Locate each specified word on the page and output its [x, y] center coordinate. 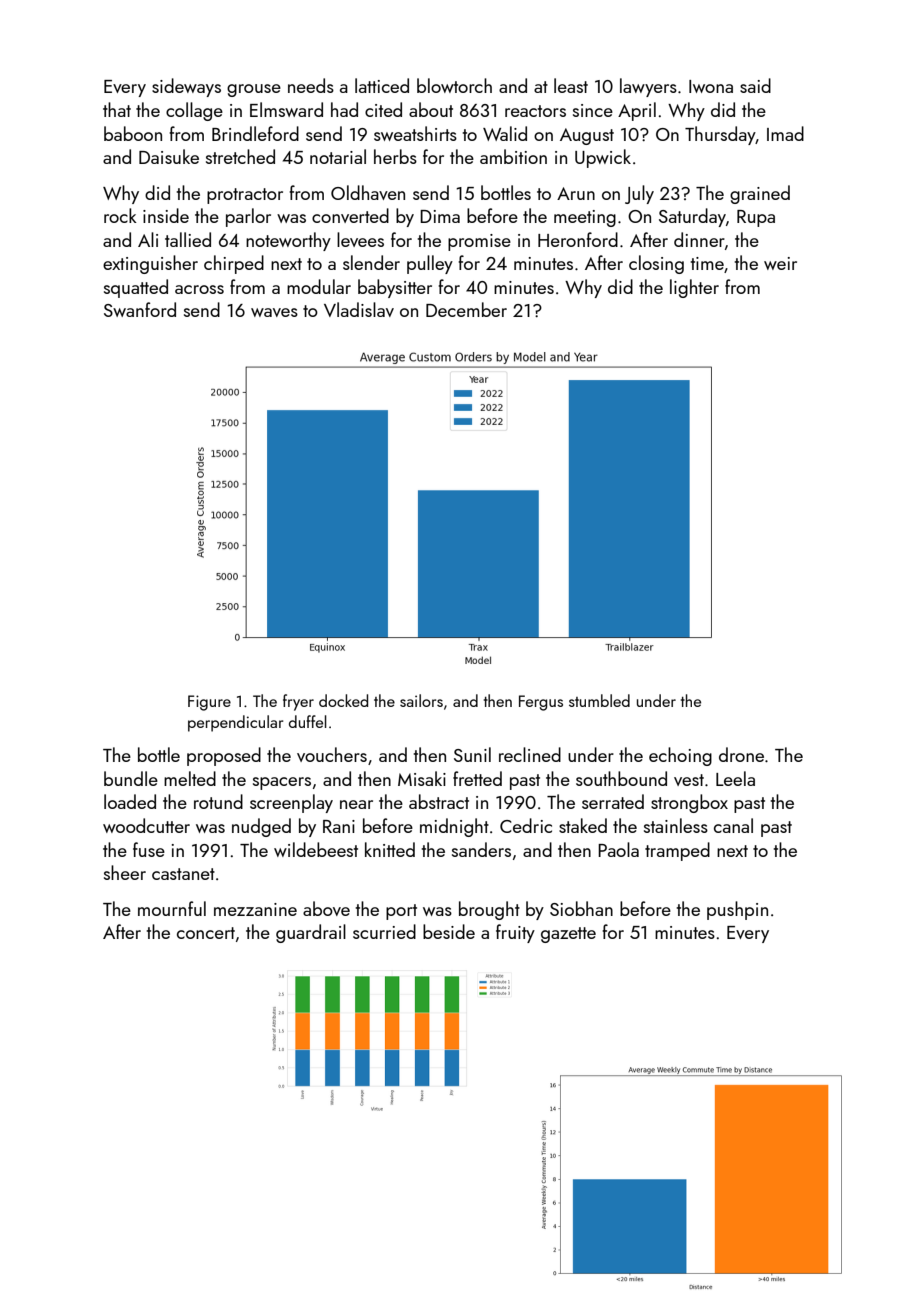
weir [780, 263]
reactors [535, 111]
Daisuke [169, 156]
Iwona [711, 86]
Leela [735, 778]
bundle [131, 778]
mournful [172, 908]
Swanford [140, 309]
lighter [694, 288]
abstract [439, 801]
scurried [384, 931]
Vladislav [359, 309]
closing [656, 264]
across [199, 289]
